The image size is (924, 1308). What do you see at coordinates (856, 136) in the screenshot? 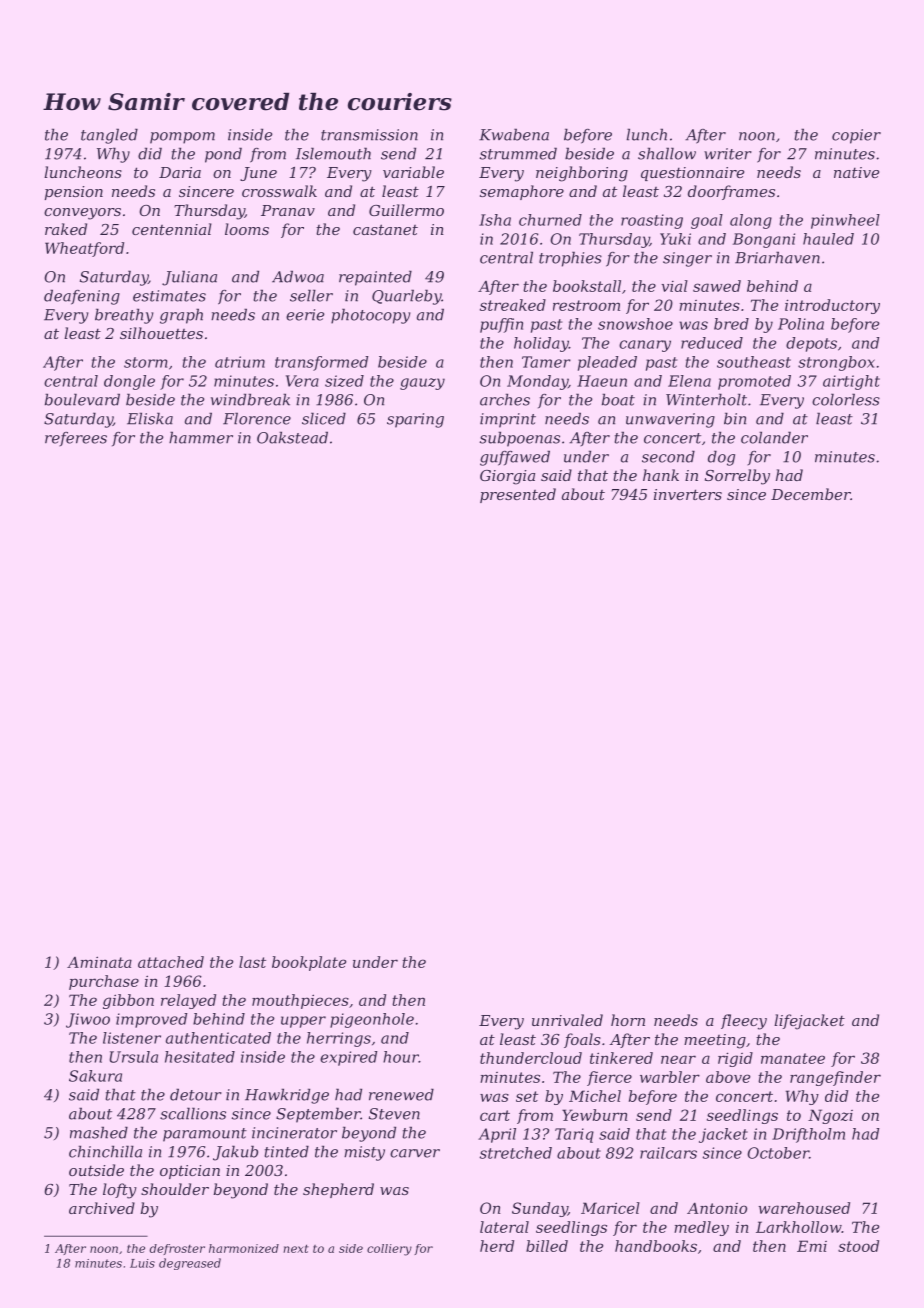
I see `copier` at bounding box center [856, 136].
